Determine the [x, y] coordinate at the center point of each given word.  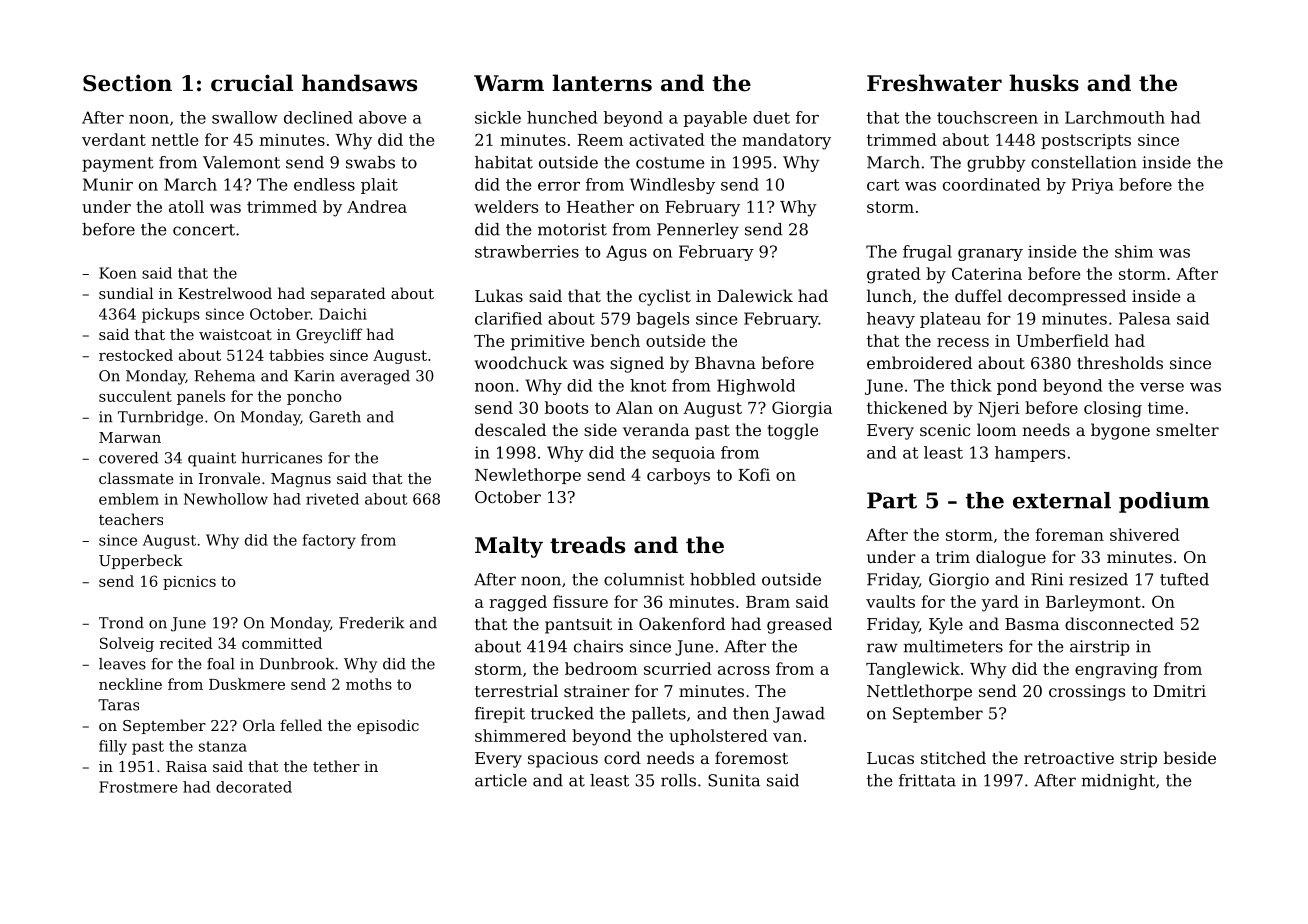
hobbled [723, 579]
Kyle [946, 625]
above [383, 117]
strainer [597, 691]
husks [1044, 83]
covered [128, 458]
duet [771, 117]
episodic [388, 726]
